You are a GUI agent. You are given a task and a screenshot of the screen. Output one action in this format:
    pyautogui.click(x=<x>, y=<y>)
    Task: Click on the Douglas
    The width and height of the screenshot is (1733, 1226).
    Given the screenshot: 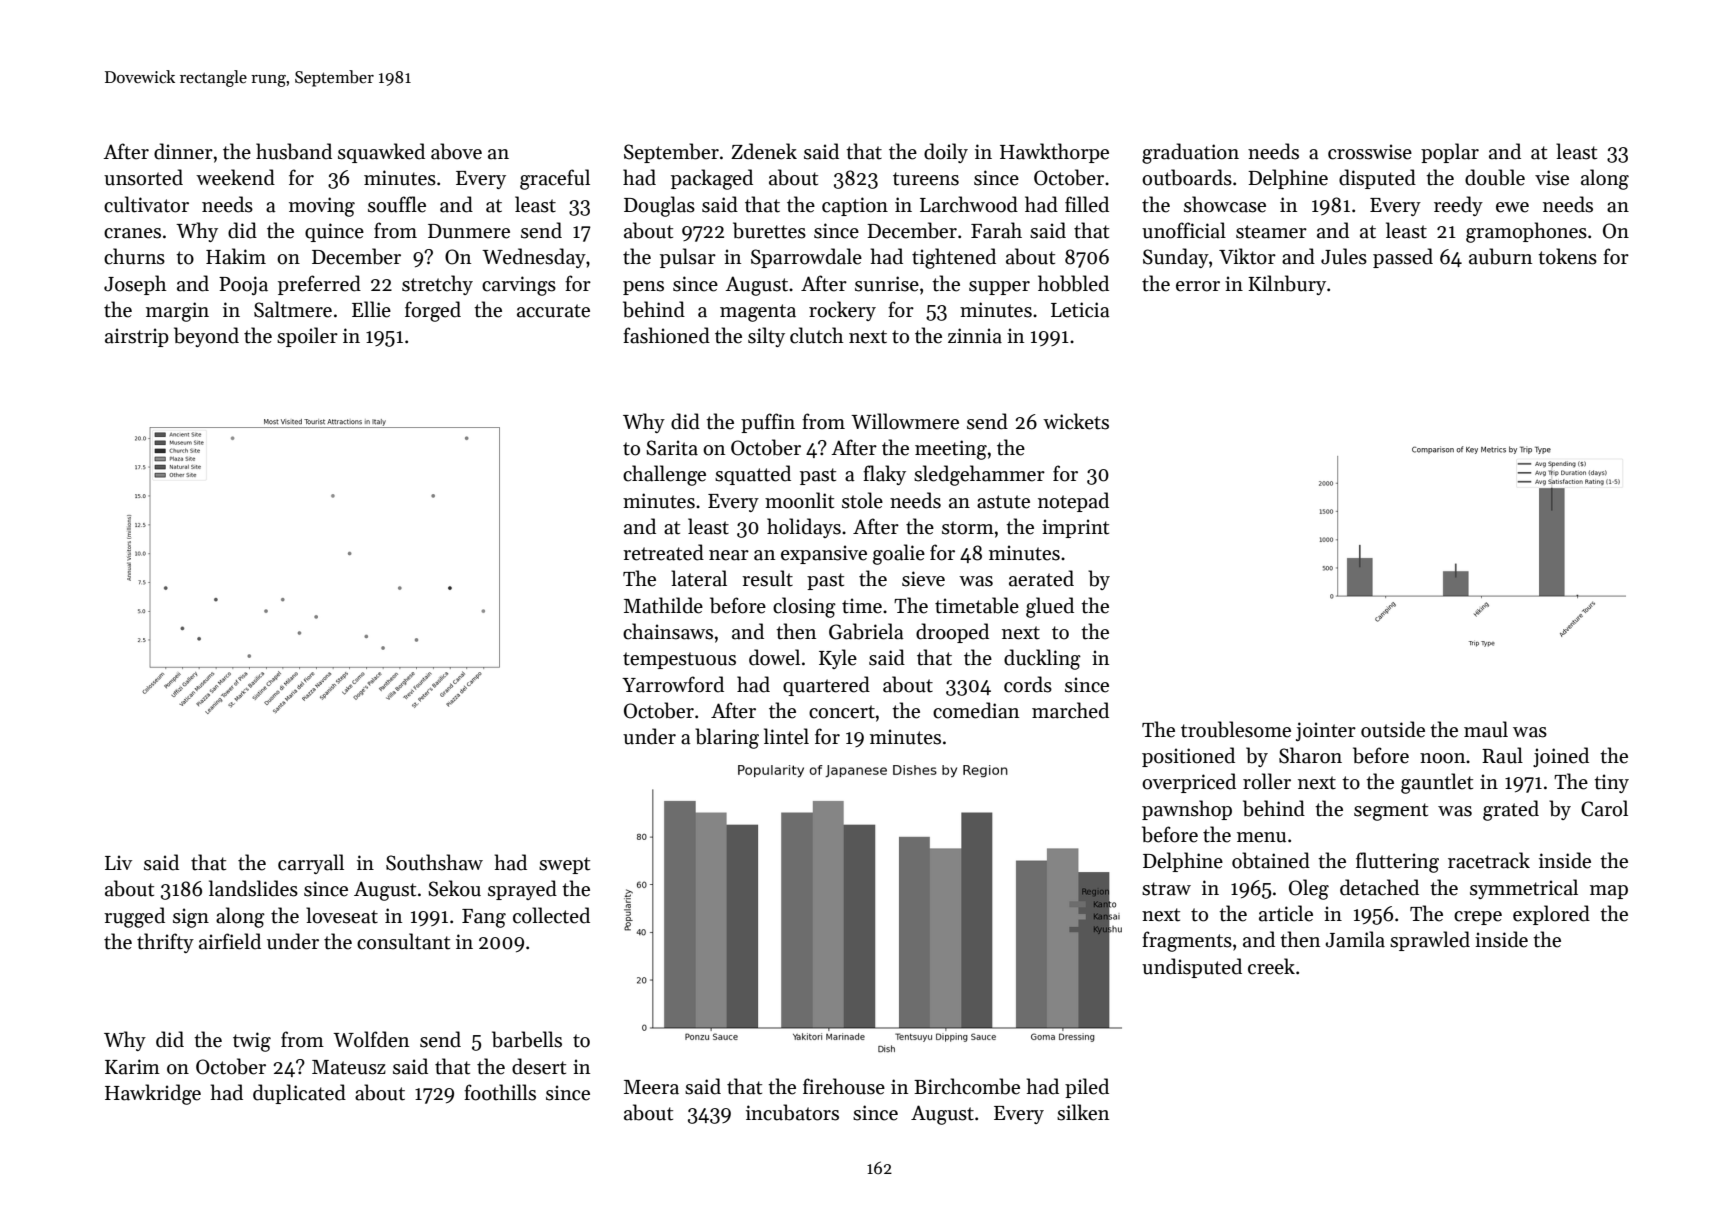 What is the action you would take?
    pyautogui.click(x=659, y=206)
